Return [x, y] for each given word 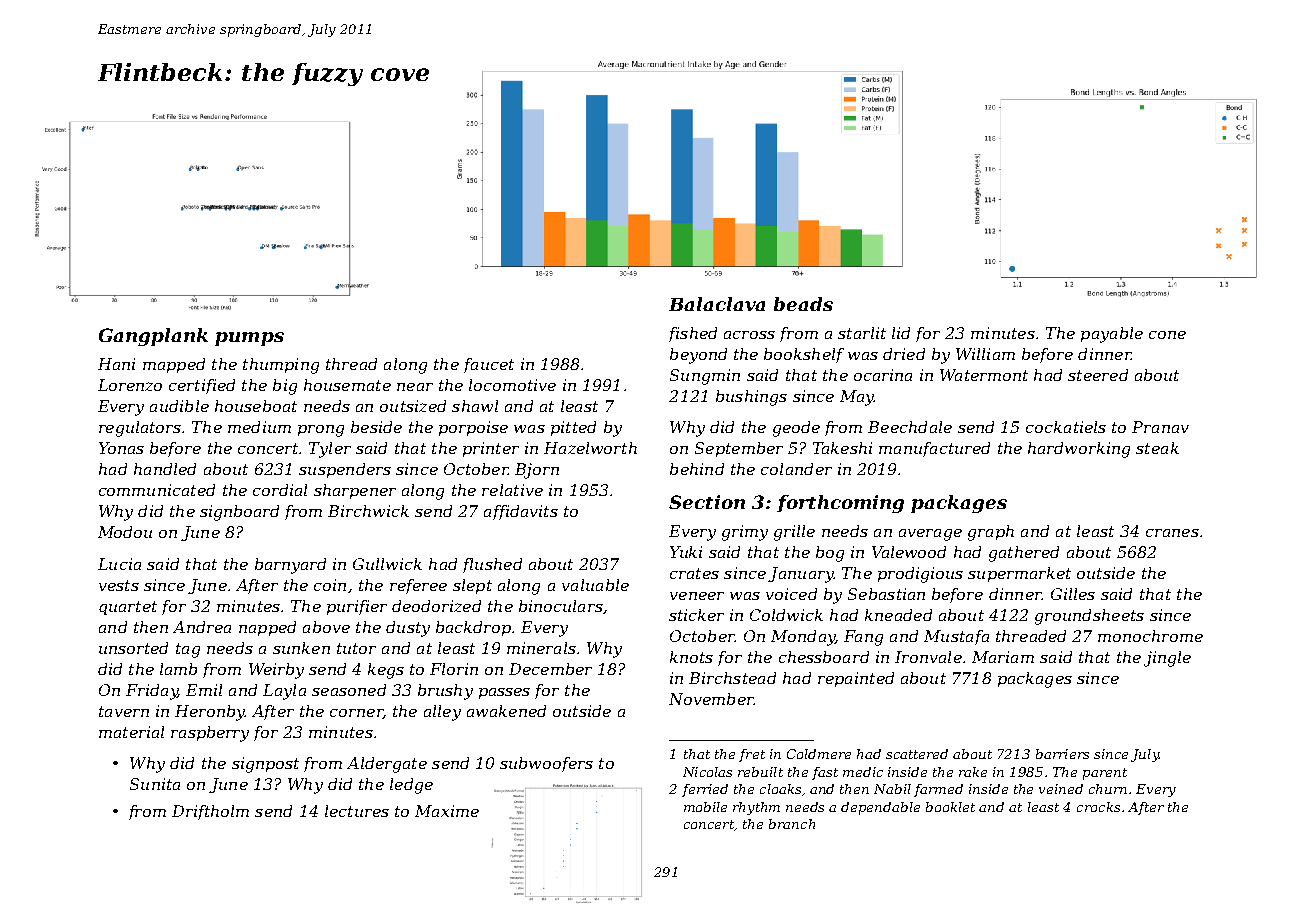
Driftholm [210, 812]
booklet [950, 807]
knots [691, 657]
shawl [475, 406]
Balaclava [717, 304]
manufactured [934, 449]
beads [803, 304]
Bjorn [537, 471]
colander [796, 469]
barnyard [290, 566]
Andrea [202, 627]
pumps [249, 339]
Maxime [447, 811]
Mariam [1003, 657]
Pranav [1160, 427]
